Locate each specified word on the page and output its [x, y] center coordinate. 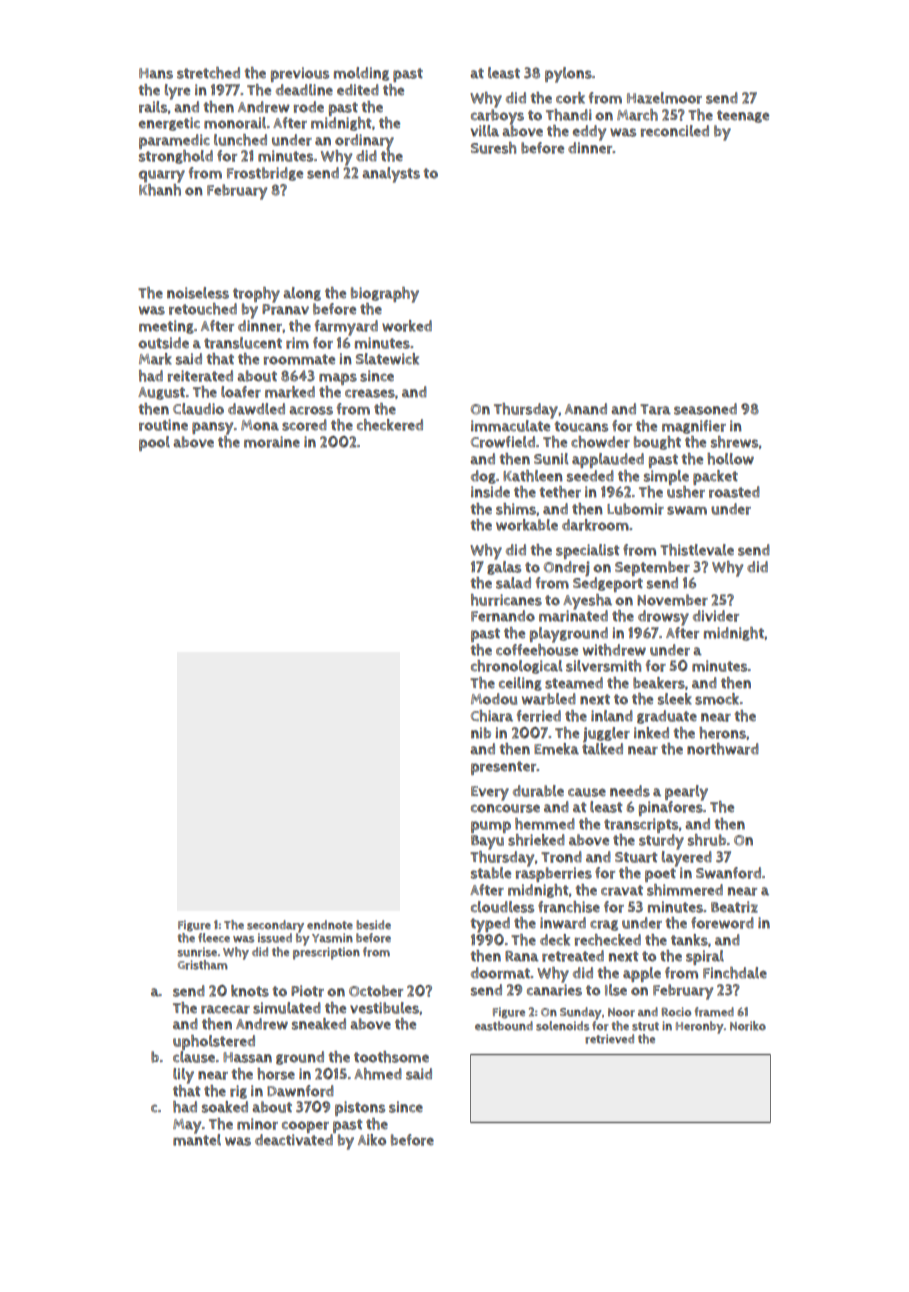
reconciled [675, 131]
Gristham [203, 965]
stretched [208, 73]
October [376, 991]
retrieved [609, 1039]
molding [361, 74]
